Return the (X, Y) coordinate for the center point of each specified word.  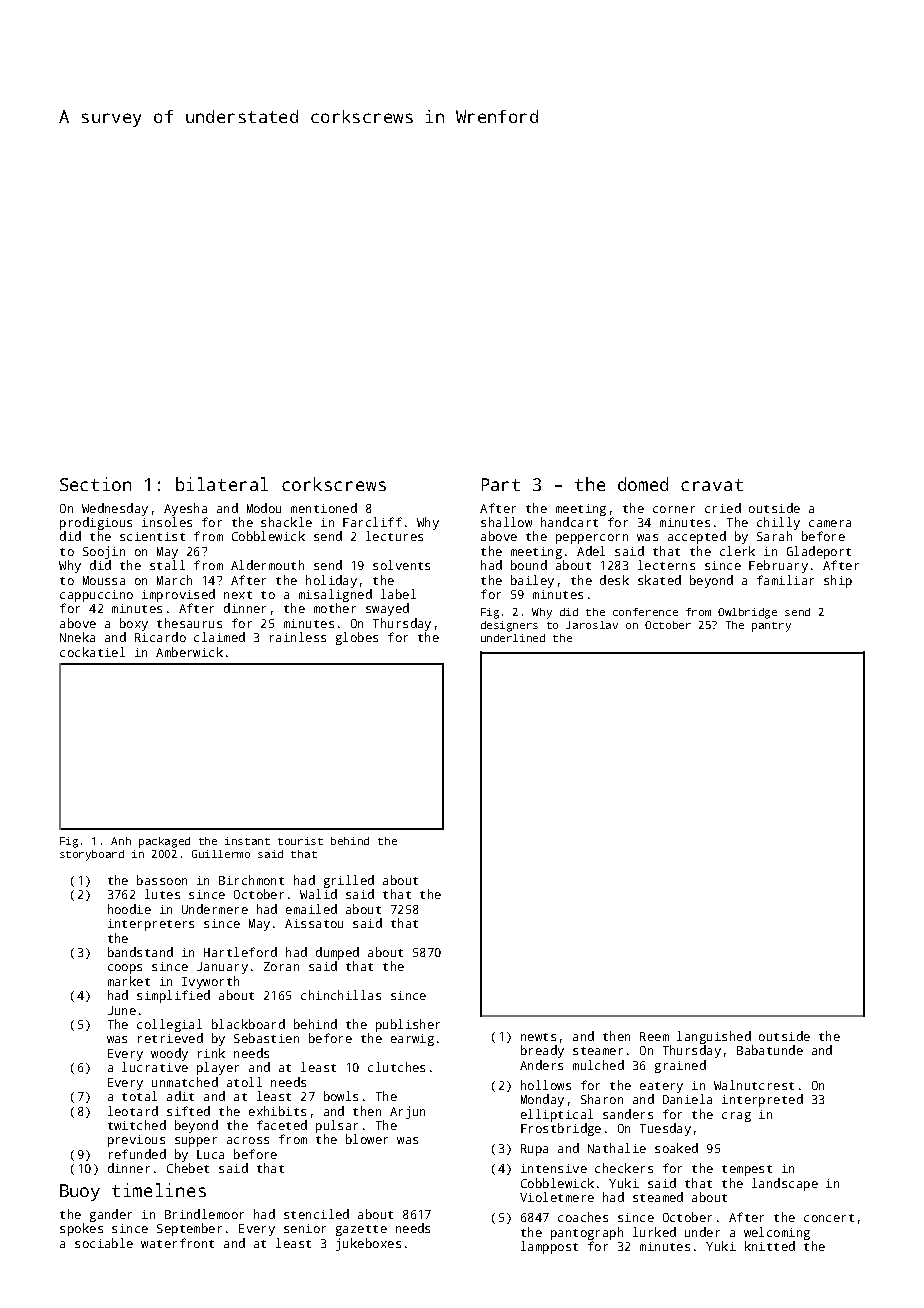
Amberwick (189, 652)
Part (501, 484)
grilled (349, 881)
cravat (712, 485)
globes (357, 638)
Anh (121, 841)
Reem (654, 1036)
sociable (104, 1243)
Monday (542, 1100)
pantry (771, 627)
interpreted (762, 1100)
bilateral (222, 484)
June (122, 1010)
